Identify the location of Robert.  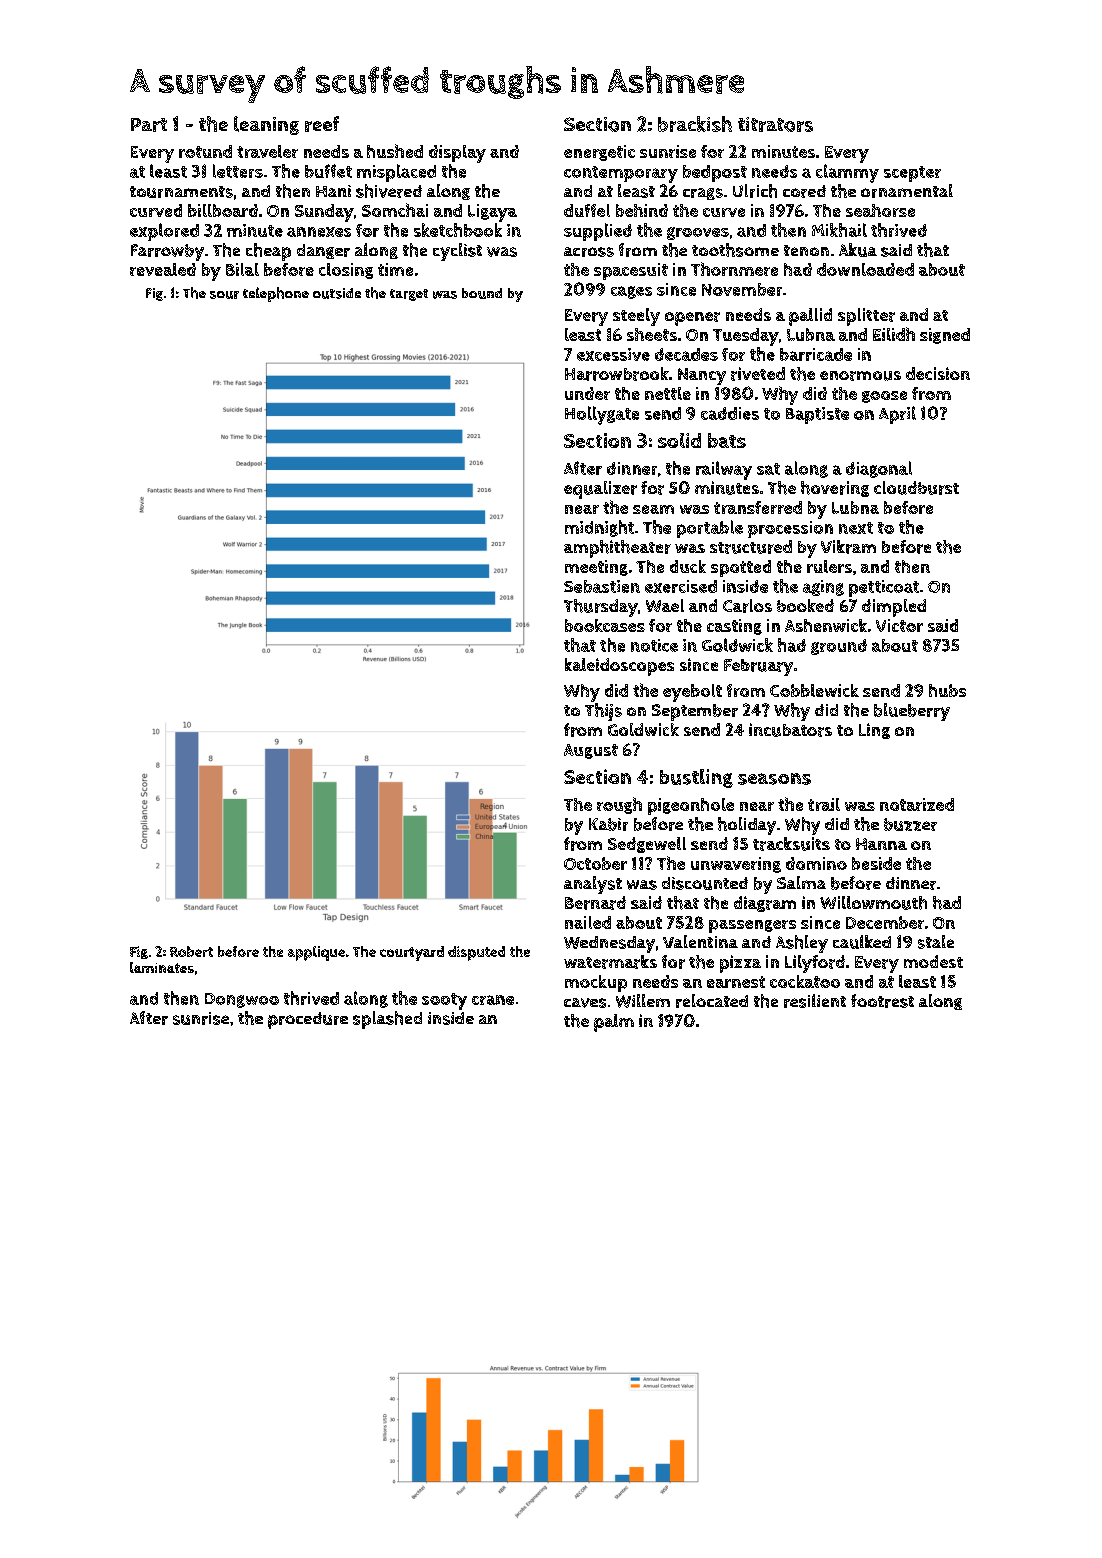
(191, 951).
